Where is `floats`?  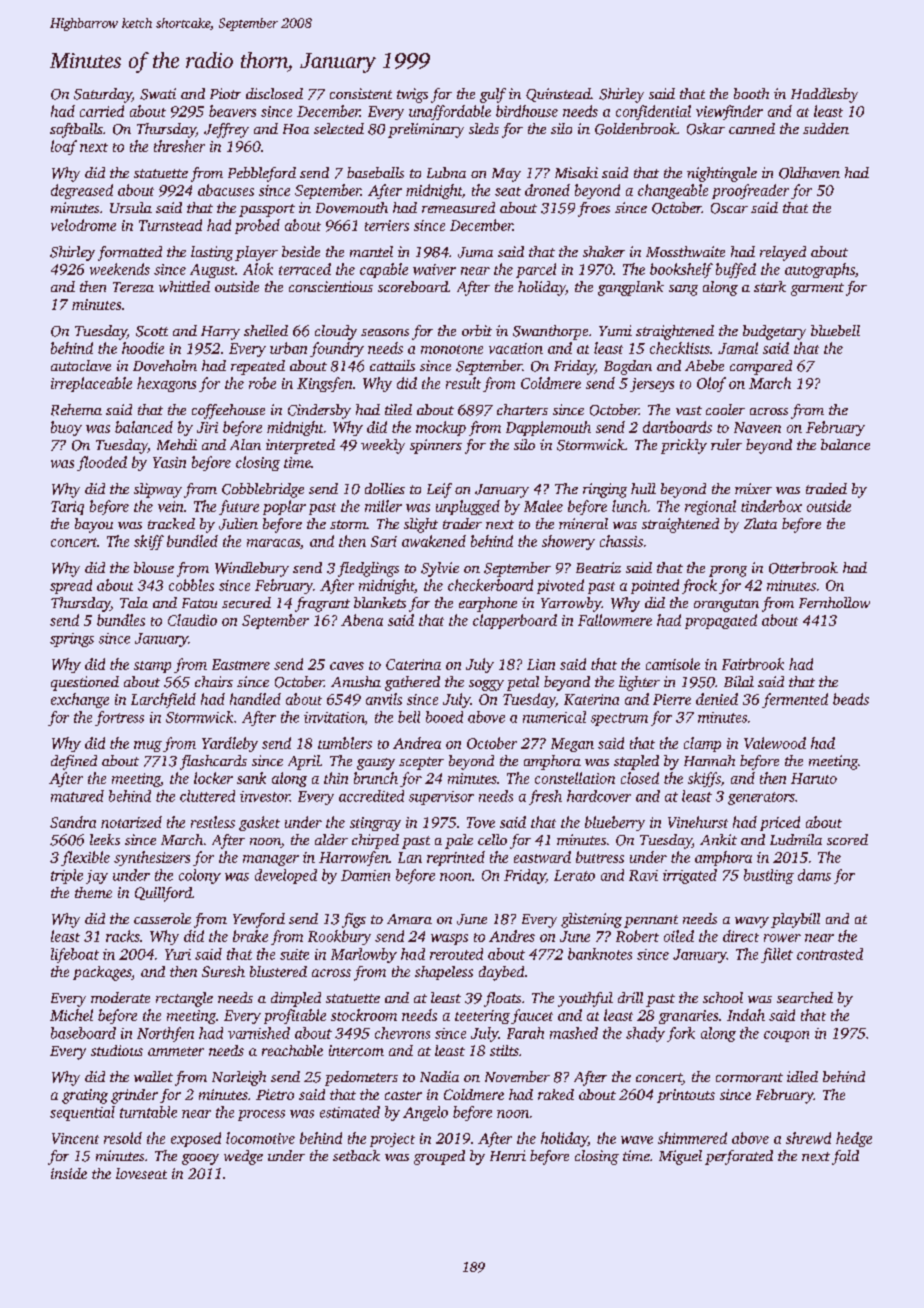 floats is located at coordinates (502, 999).
